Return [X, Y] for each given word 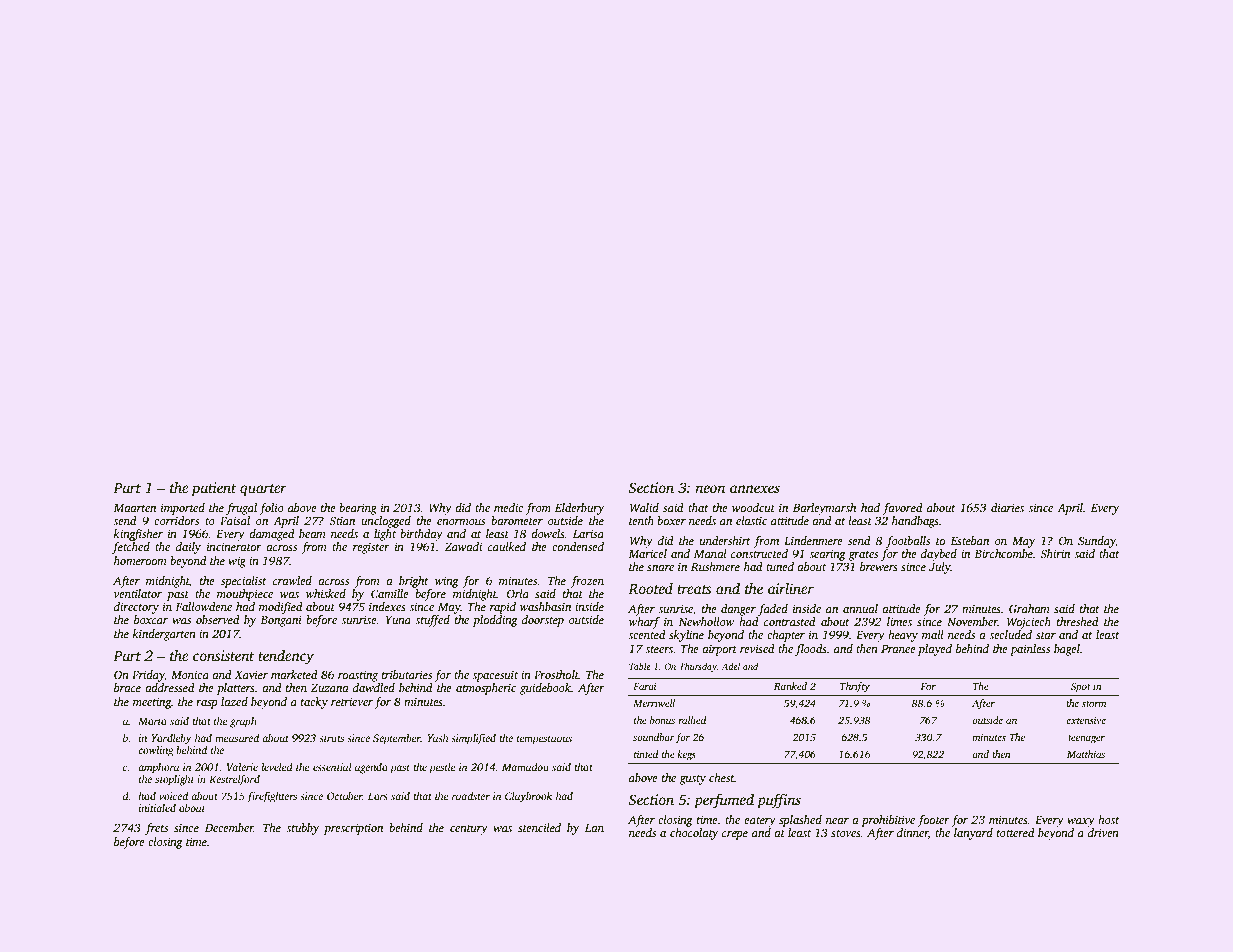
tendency [286, 657]
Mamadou [525, 767]
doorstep [543, 621]
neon [710, 489]
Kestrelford [234, 780]
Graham [1029, 608]
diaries [1007, 507]
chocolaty [694, 834]
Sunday [1097, 542]
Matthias [1086, 754]
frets [156, 829]
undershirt [725, 540]
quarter [263, 490]
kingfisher [138, 535]
